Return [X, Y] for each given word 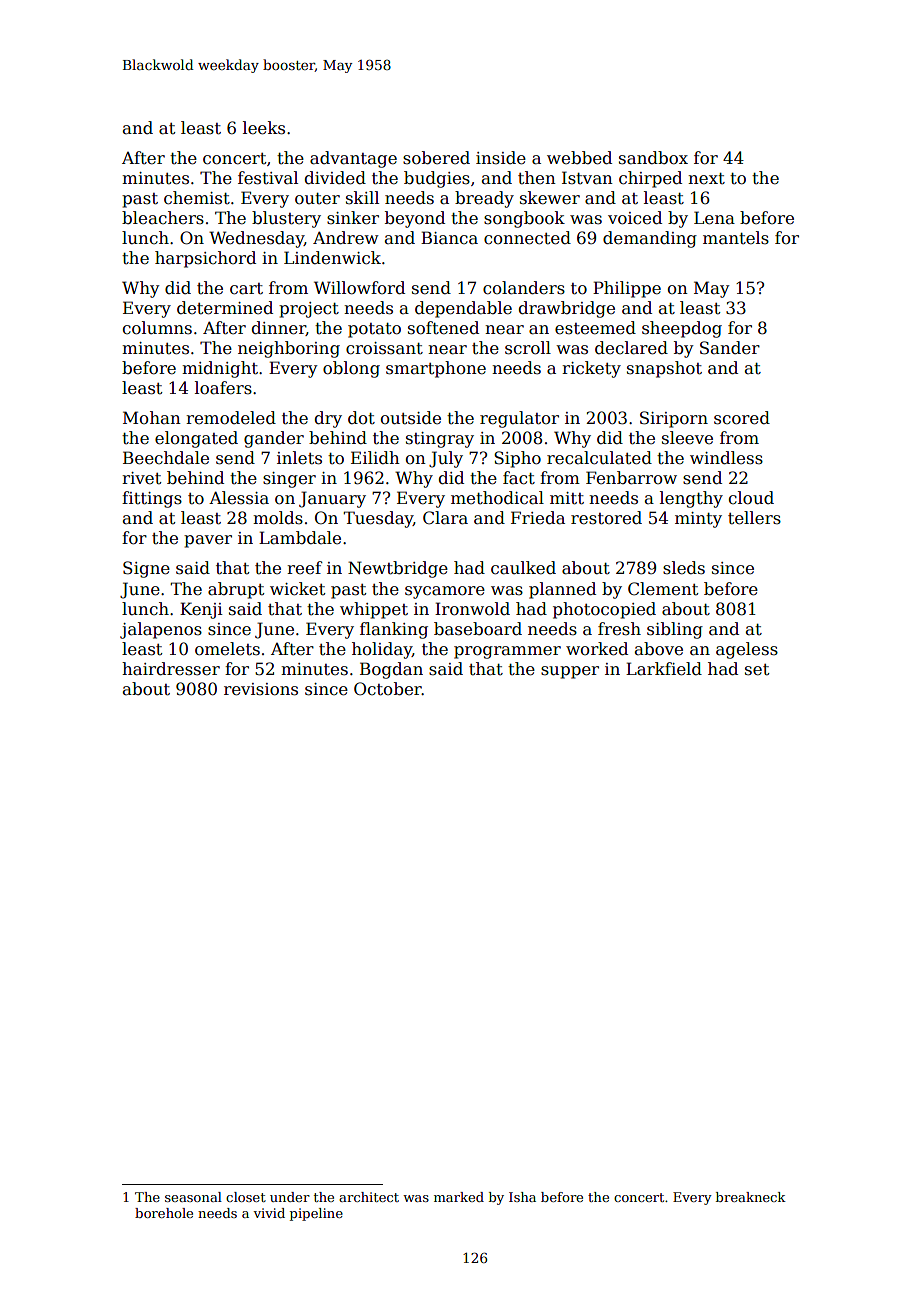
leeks [264, 128]
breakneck [751, 1197]
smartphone [436, 369]
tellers [754, 518]
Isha [522, 1197]
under [290, 1197]
